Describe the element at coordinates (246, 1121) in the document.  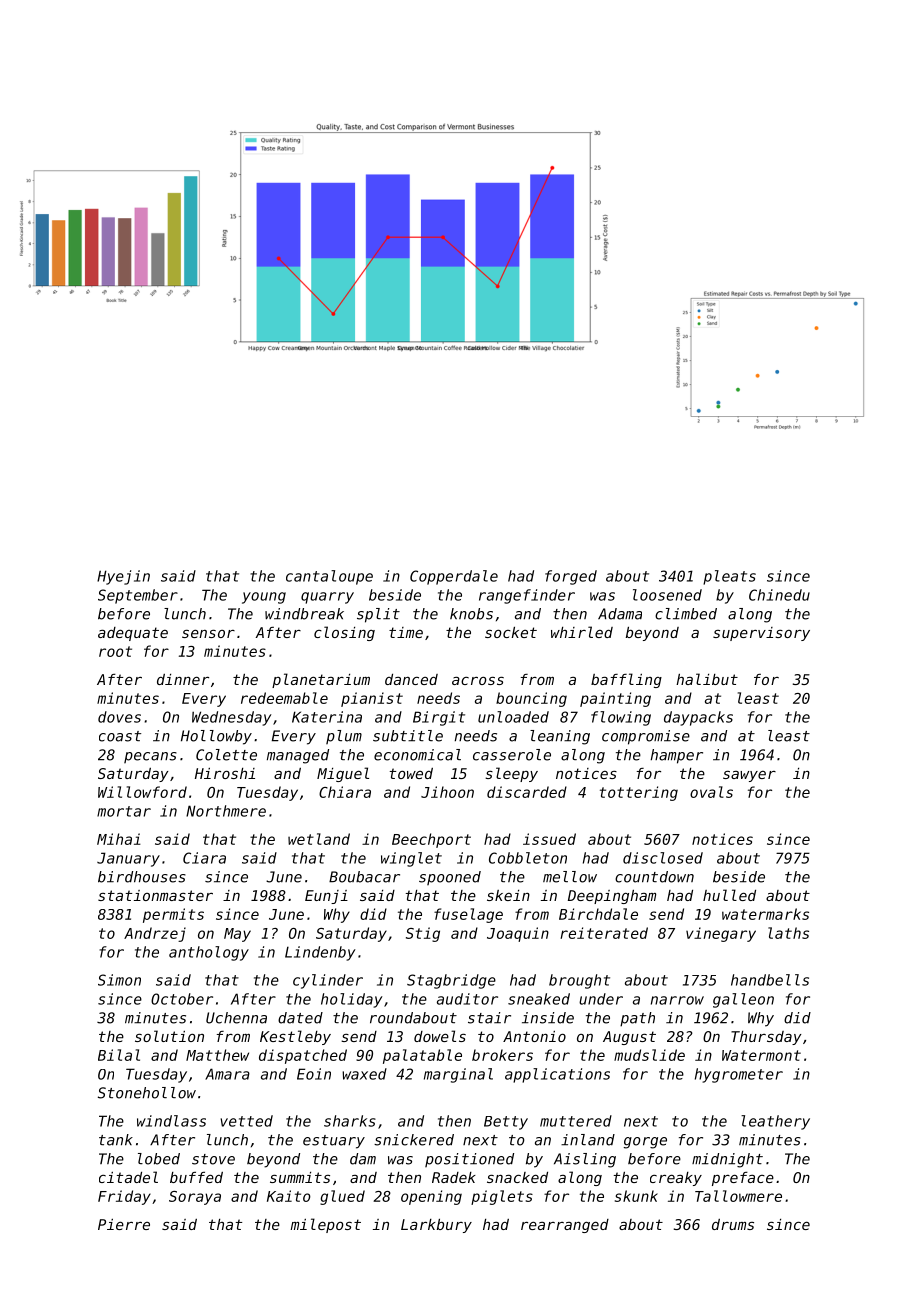
I see `vetted` at that location.
